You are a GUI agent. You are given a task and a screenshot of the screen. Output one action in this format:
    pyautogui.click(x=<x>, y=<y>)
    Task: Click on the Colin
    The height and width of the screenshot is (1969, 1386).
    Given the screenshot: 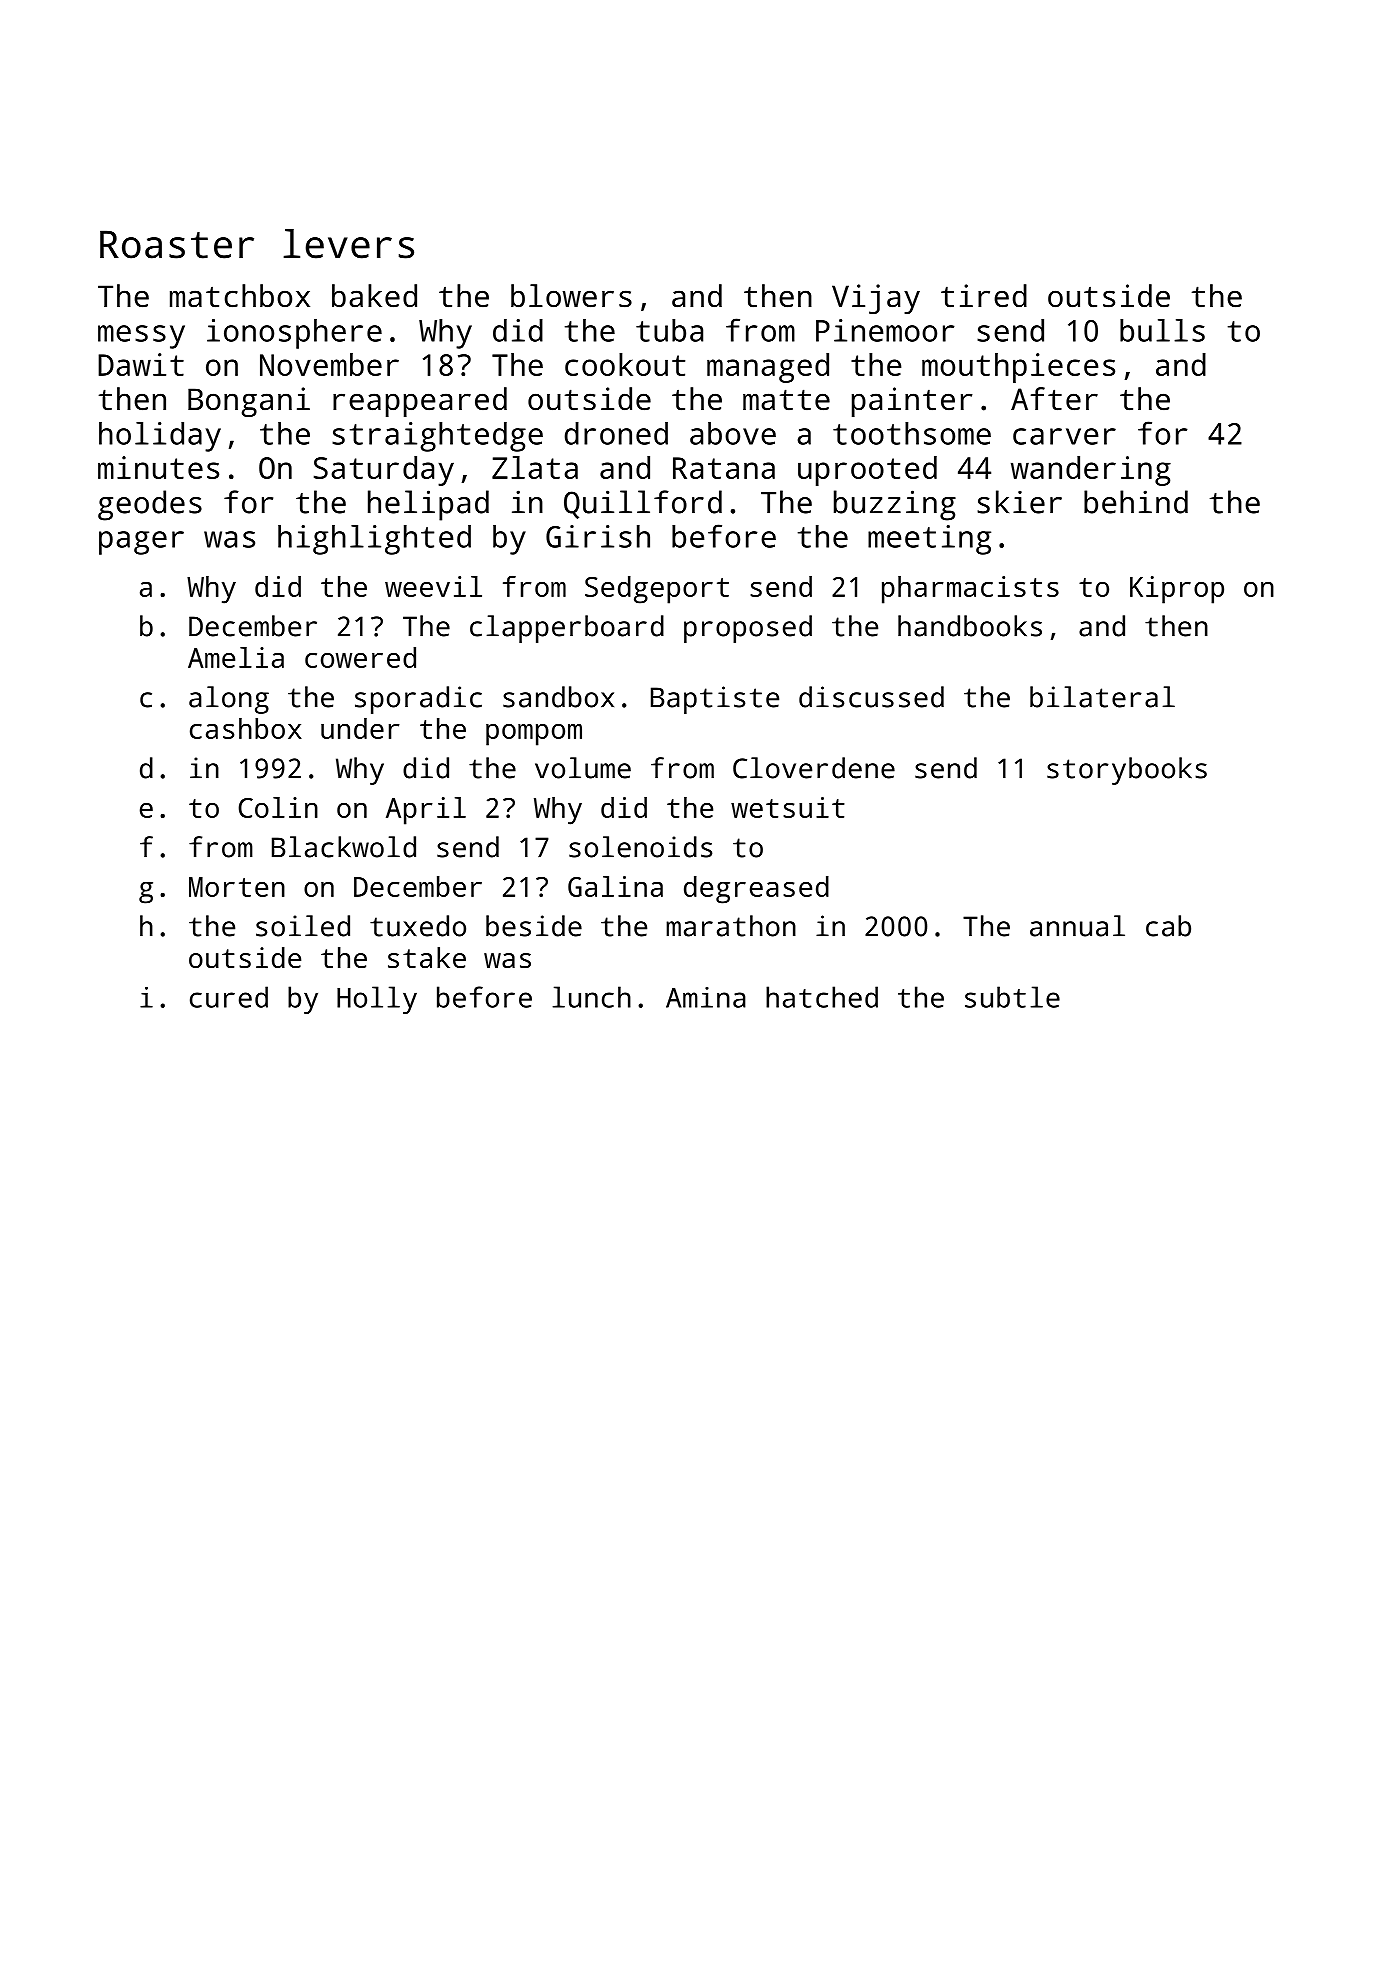 What is the action you would take?
    pyautogui.click(x=278, y=807)
